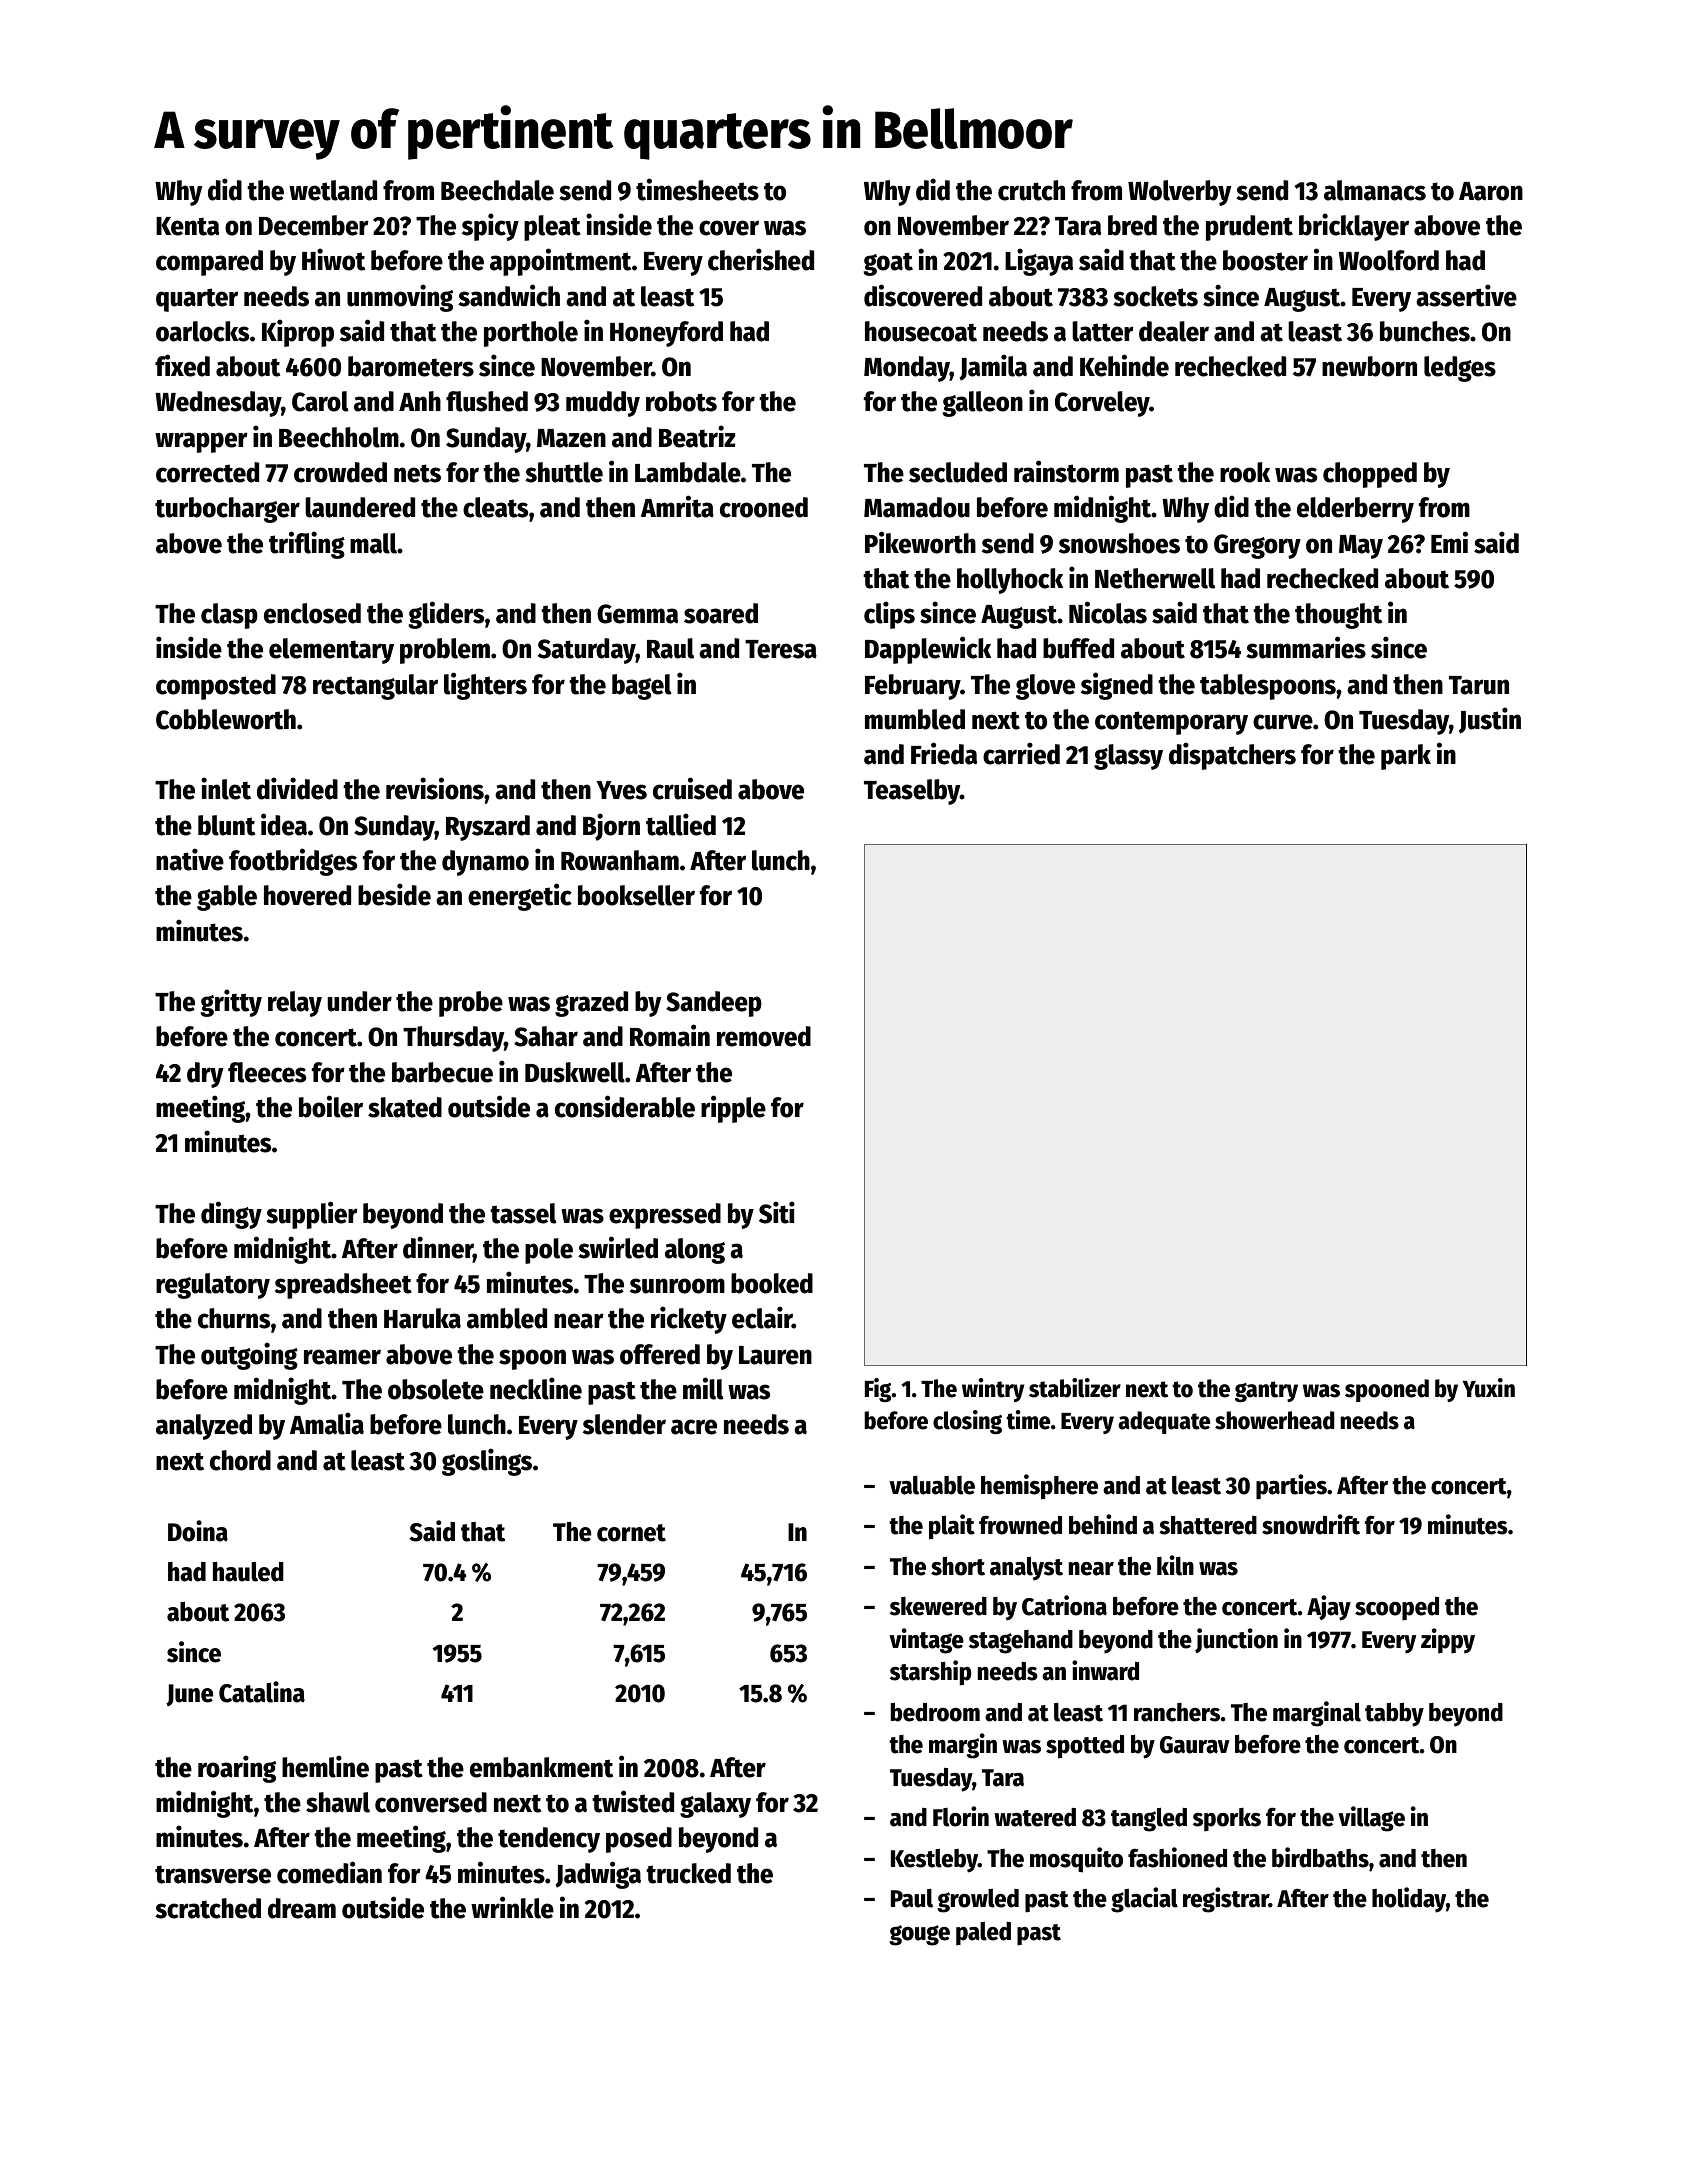  Describe the element at coordinates (1397, 1609) in the screenshot. I see `scooped` at that location.
